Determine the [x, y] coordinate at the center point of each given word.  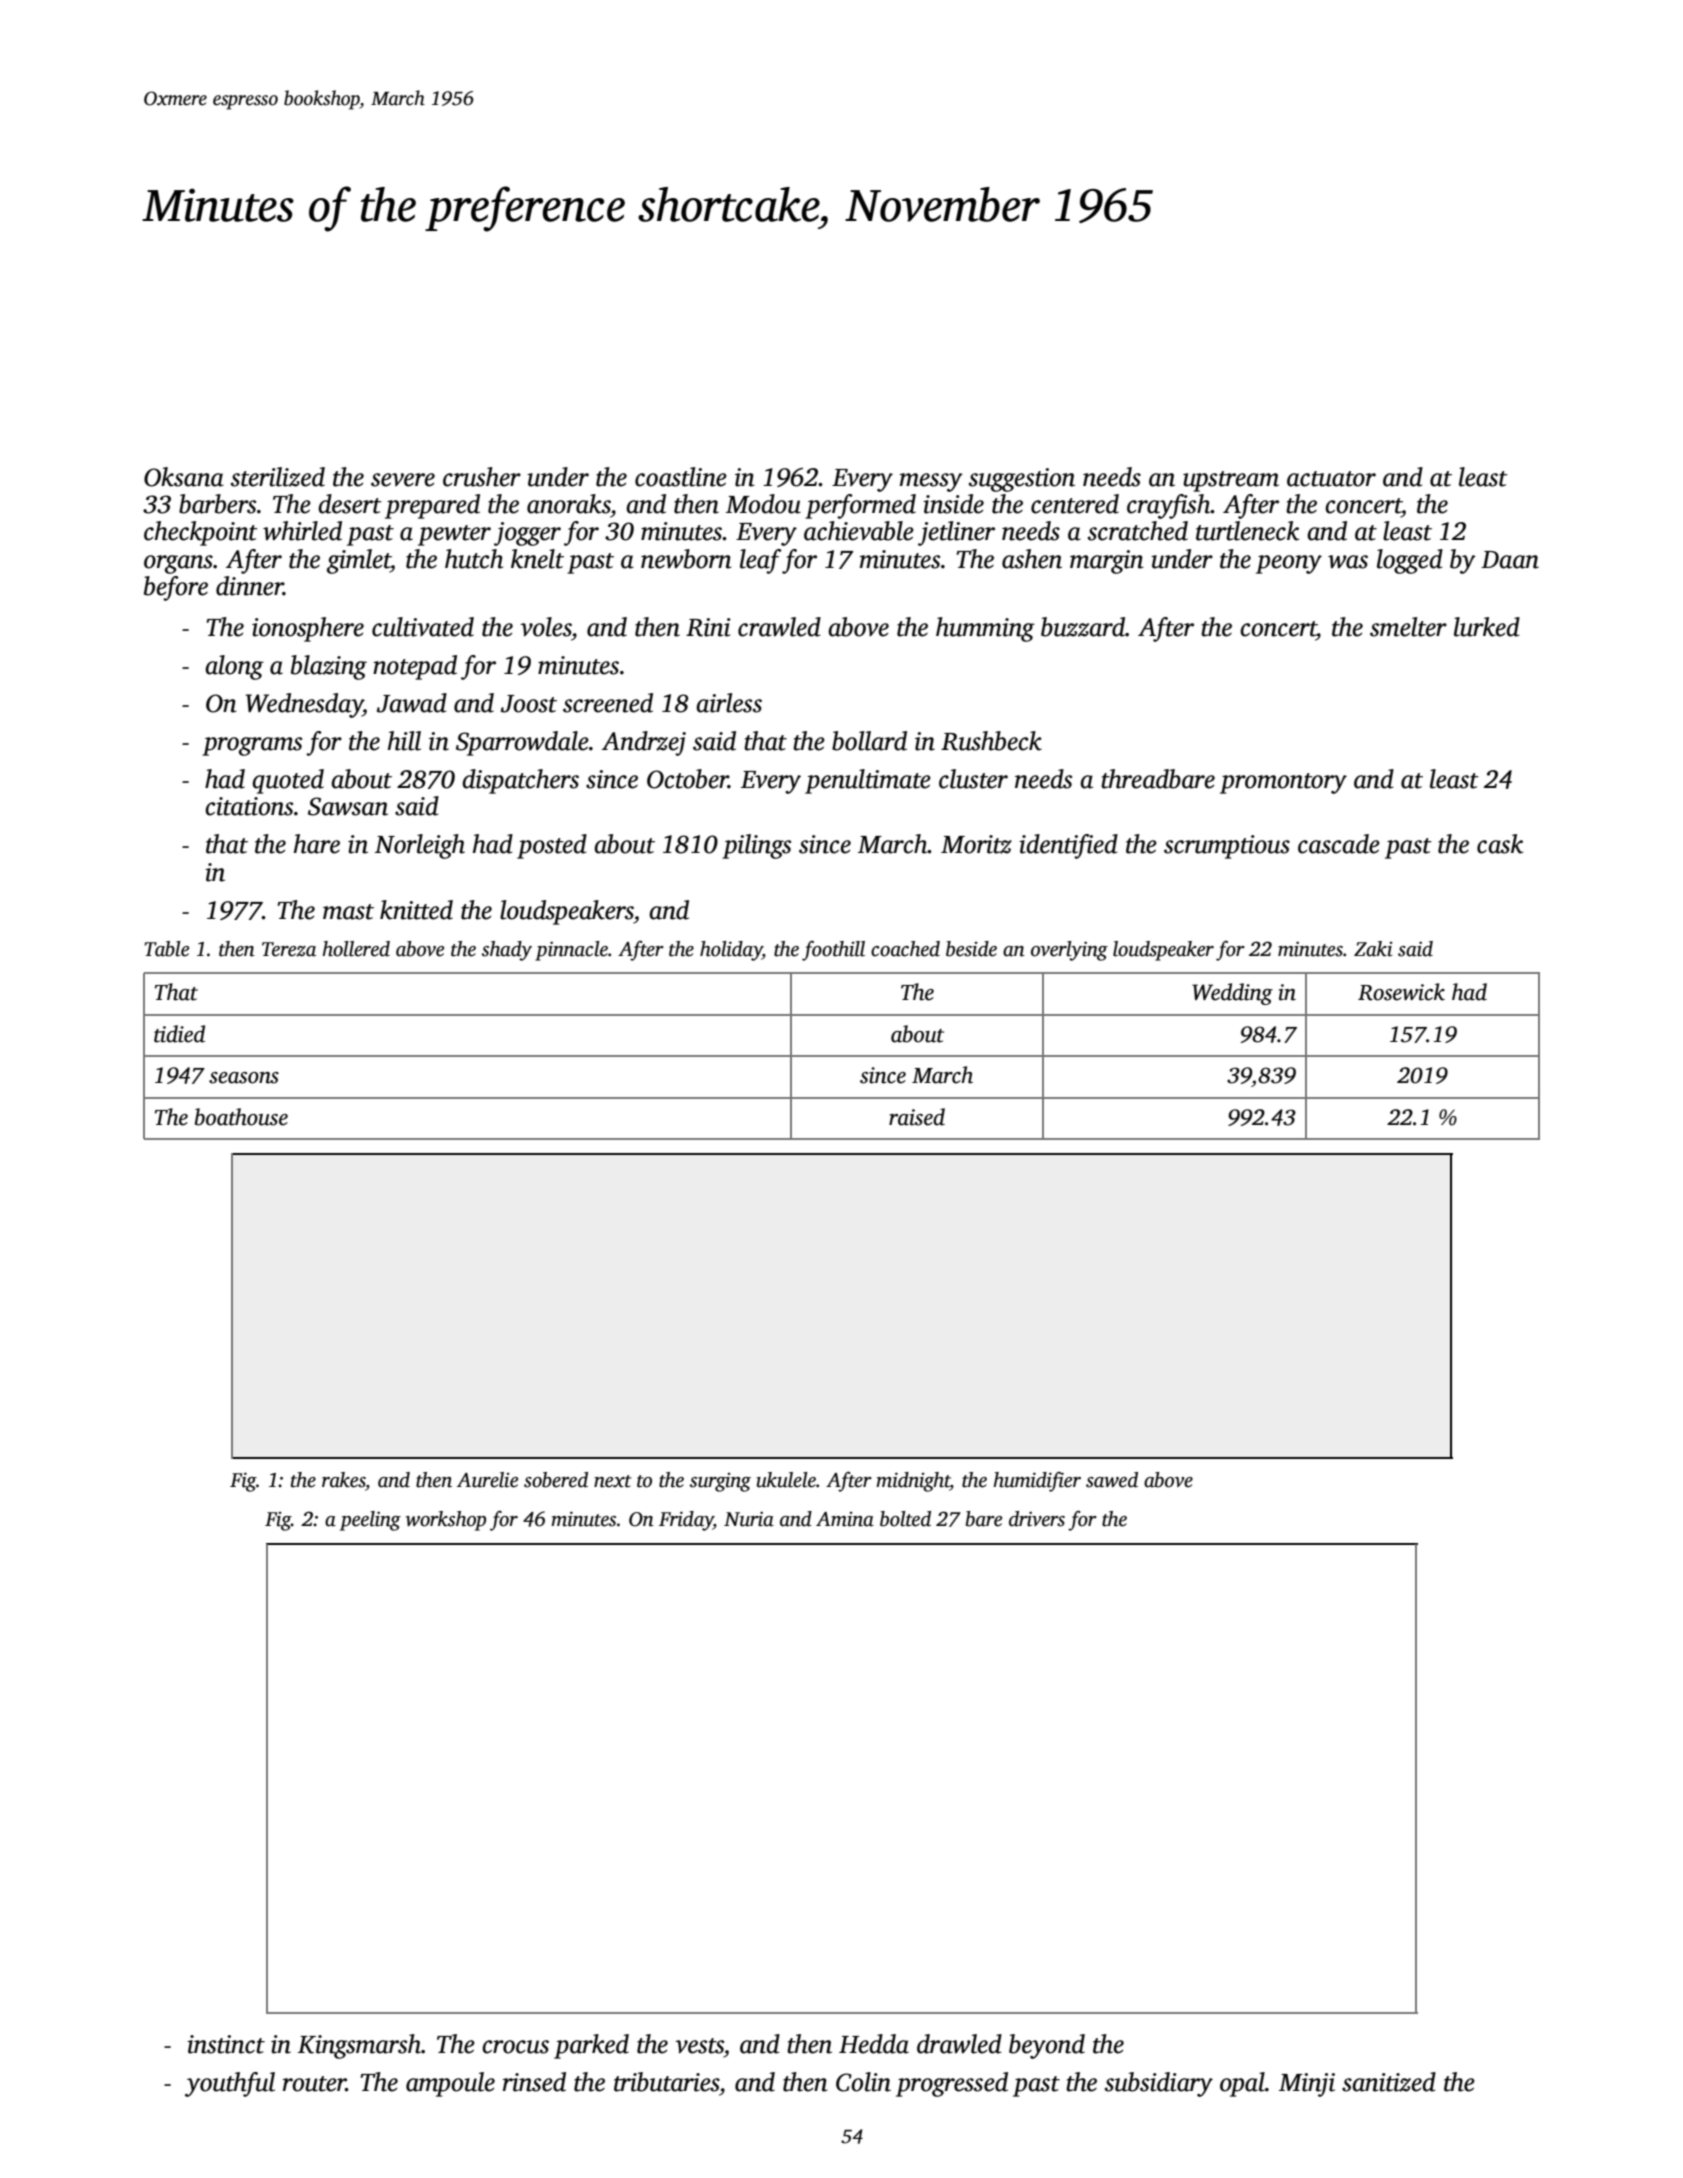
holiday [731, 951]
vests [699, 2046]
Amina [845, 1519]
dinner [249, 586]
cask [1500, 844]
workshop [446, 1521]
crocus [515, 2047]
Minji [1307, 2085]
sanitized [1389, 2082]
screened [608, 703]
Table [167, 949]
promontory [1283, 783]
